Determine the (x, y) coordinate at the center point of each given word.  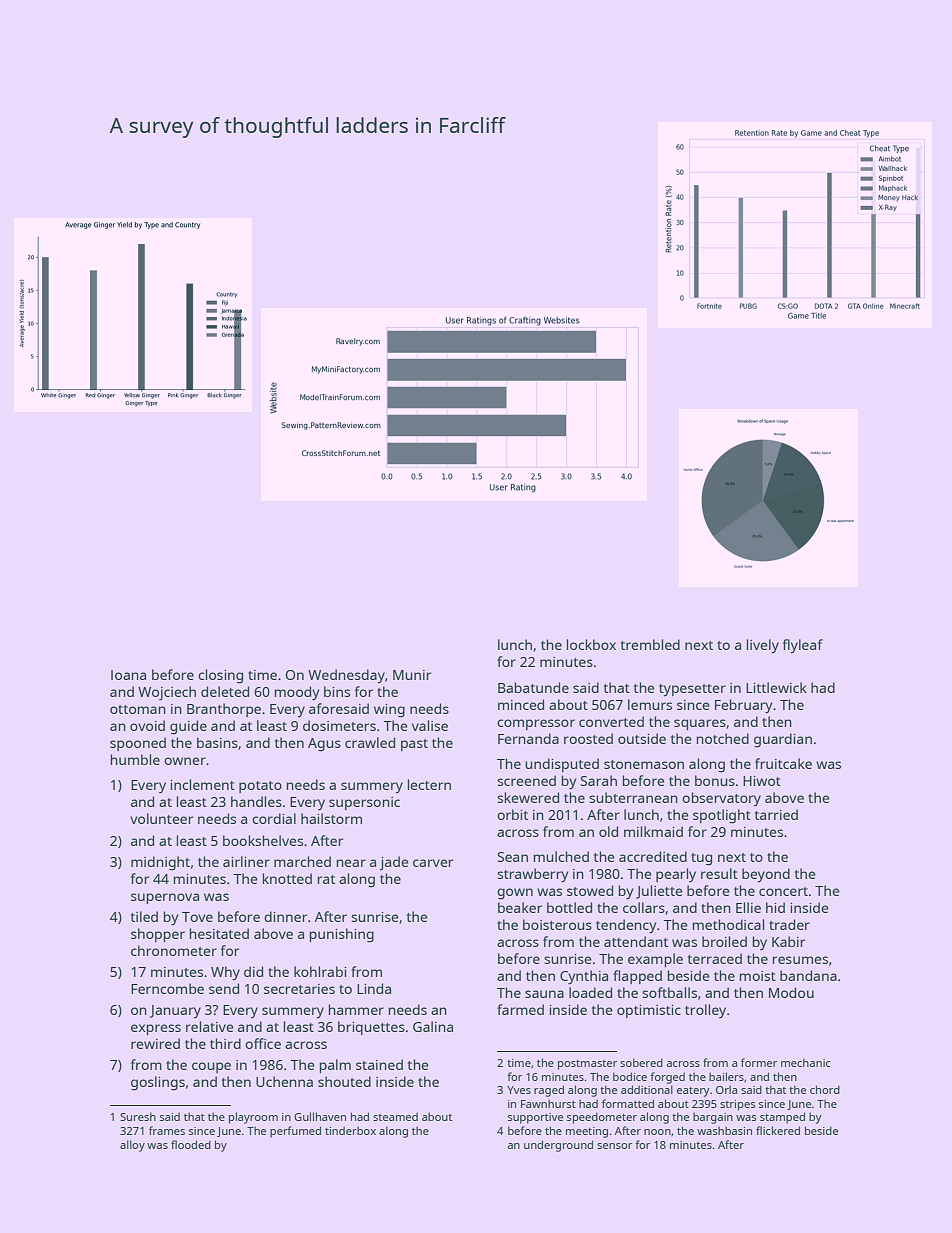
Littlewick (776, 687)
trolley (705, 1011)
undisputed (562, 765)
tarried (776, 814)
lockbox (591, 644)
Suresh (138, 1116)
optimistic (649, 1011)
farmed (520, 1009)
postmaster (587, 1065)
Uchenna (284, 1081)
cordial (274, 818)
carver (433, 863)
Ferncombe (167, 988)
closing (220, 676)
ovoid (147, 725)
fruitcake (783, 763)
